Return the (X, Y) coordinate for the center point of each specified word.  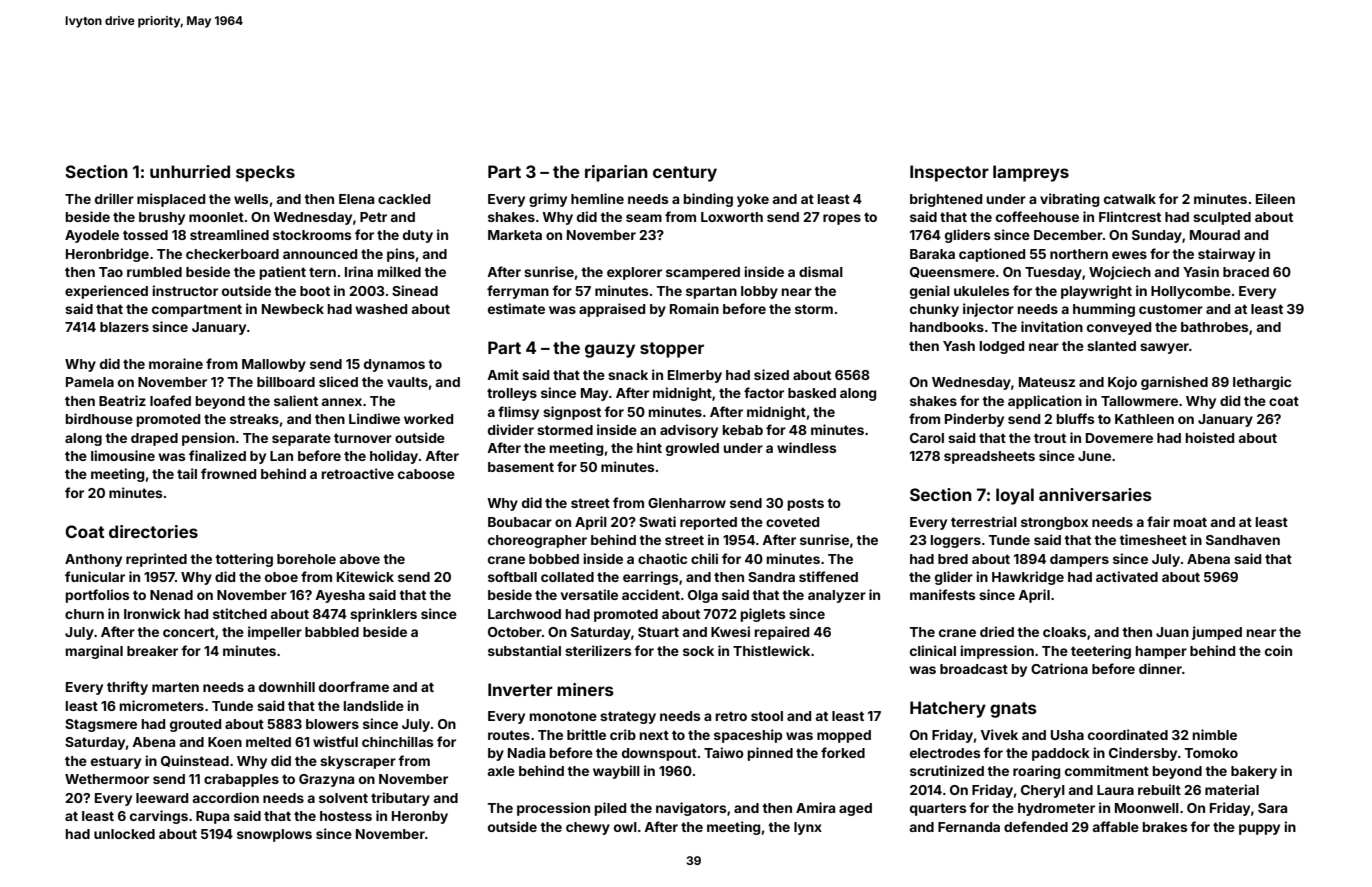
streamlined (229, 234)
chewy (588, 828)
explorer (634, 273)
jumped (1217, 633)
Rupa (212, 817)
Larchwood (524, 614)
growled (692, 449)
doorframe (354, 686)
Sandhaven (1243, 540)
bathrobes (1215, 327)
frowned (228, 473)
